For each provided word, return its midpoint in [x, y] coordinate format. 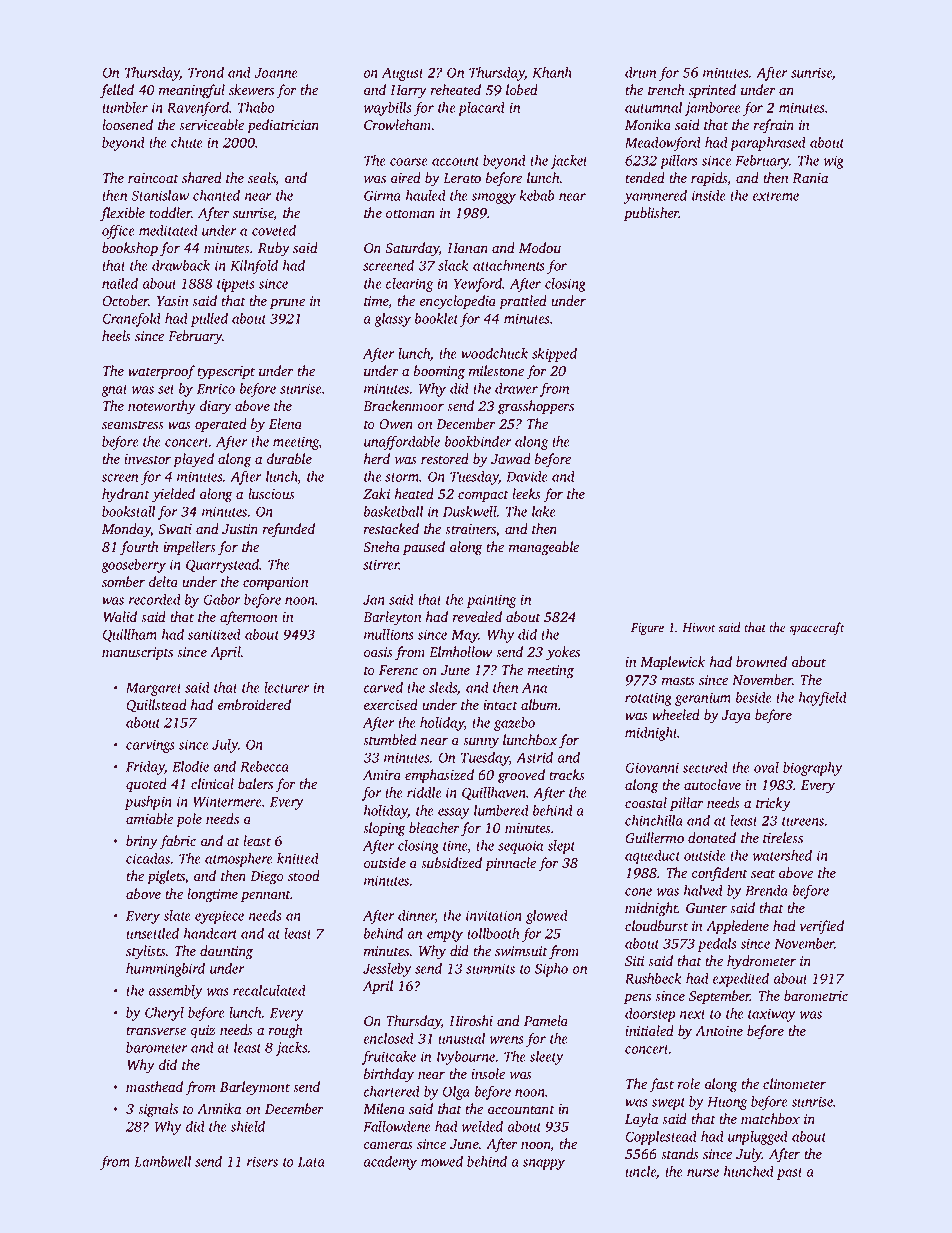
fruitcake [389, 1058]
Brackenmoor [403, 406]
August [403, 74]
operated [221, 425]
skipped [554, 355]
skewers [251, 89]
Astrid [534, 757]
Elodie [190, 766]
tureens [803, 821]
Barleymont [255, 1088]
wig [834, 162]
